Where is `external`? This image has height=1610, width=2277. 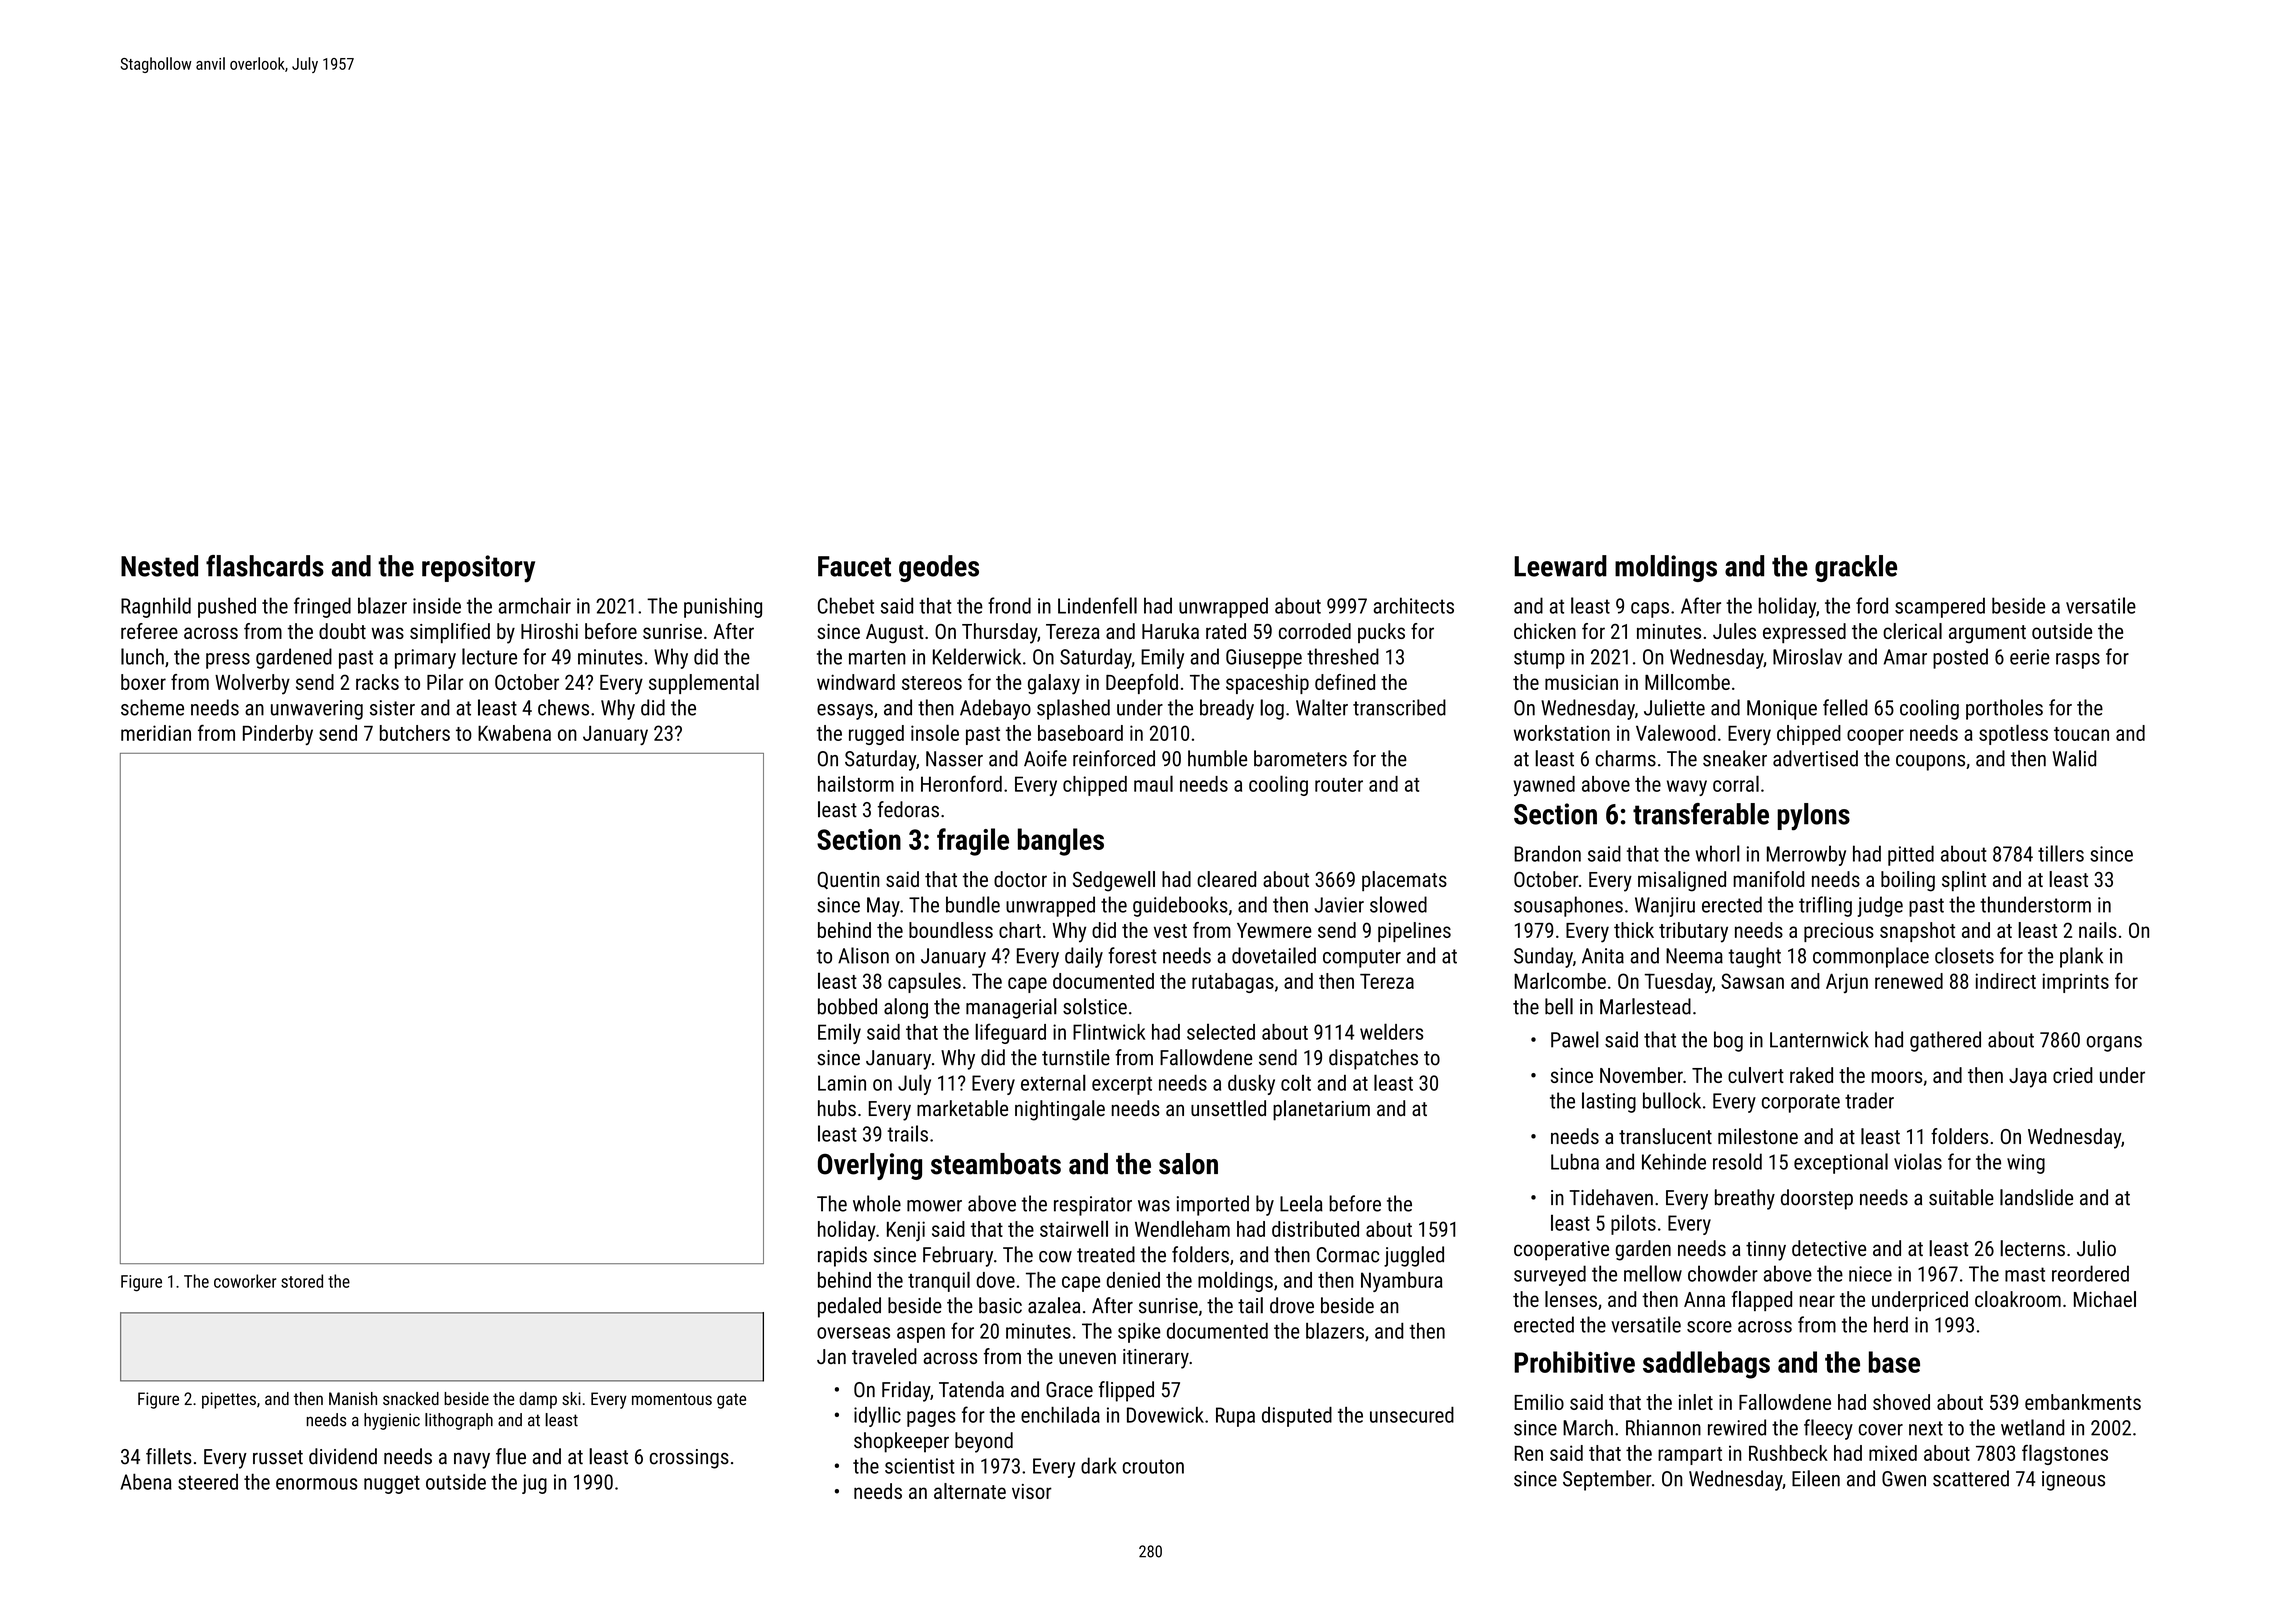 external is located at coordinates (1053, 1082).
